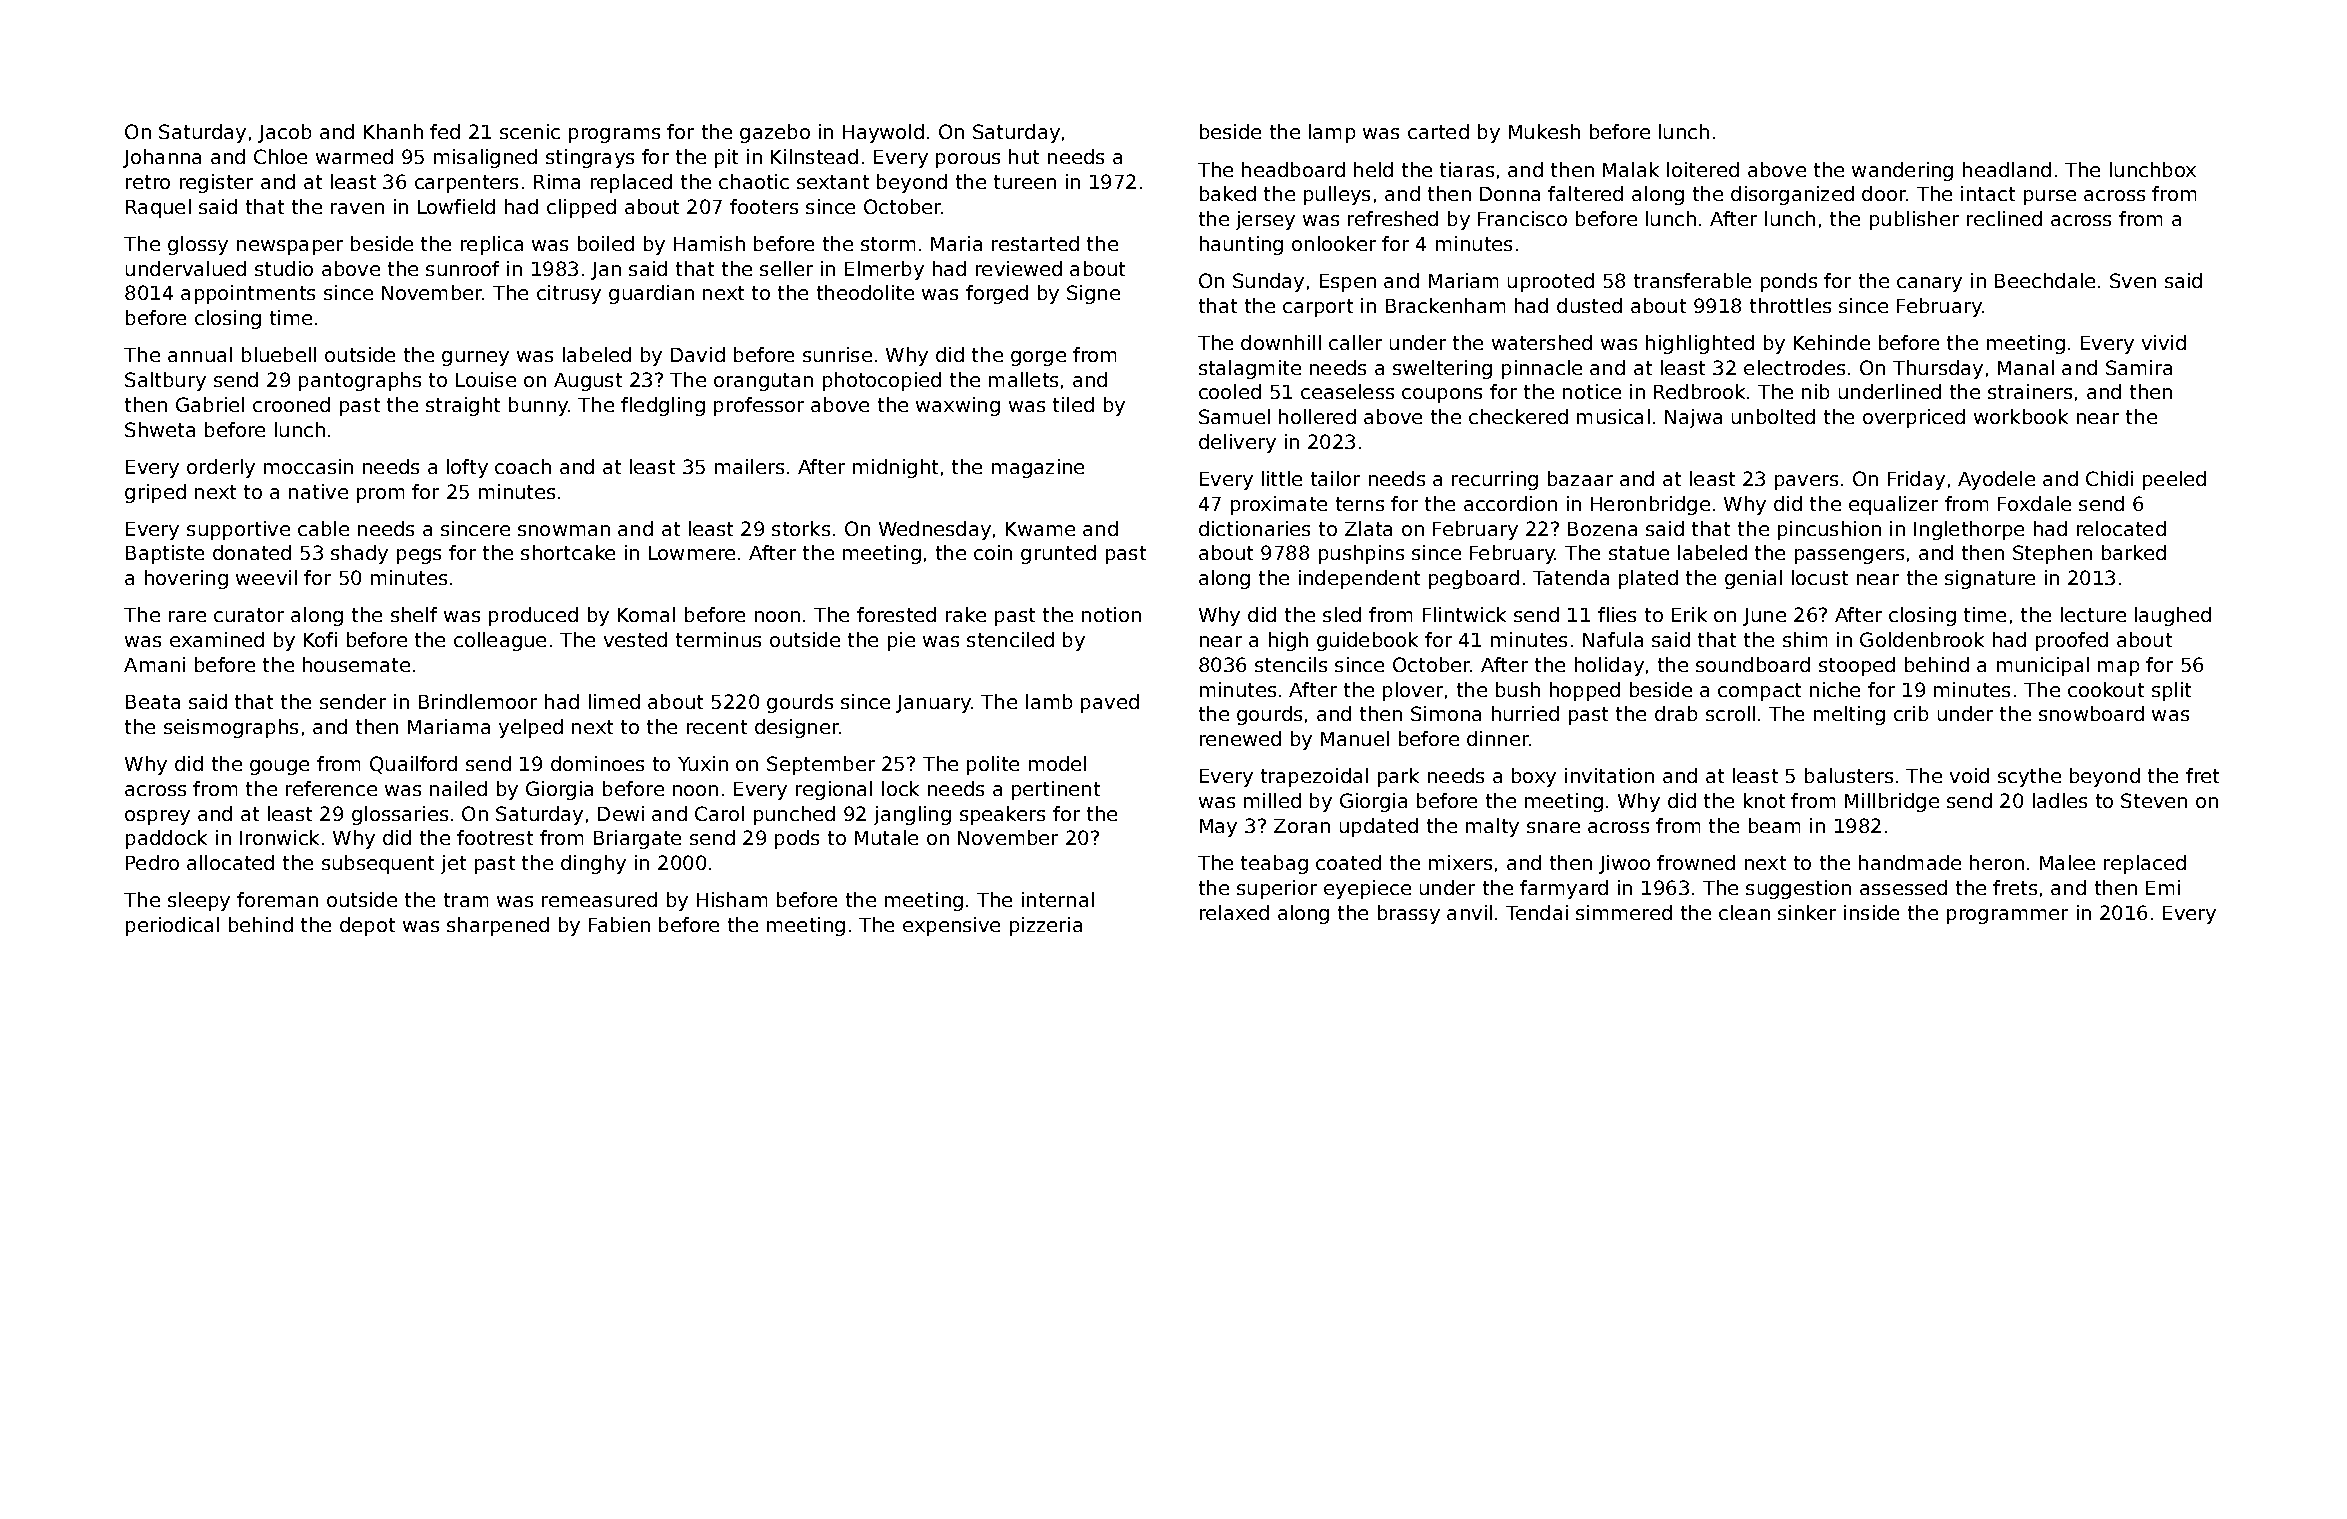  What do you see at coordinates (1291, 664) in the document?
I see `stencils` at bounding box center [1291, 664].
